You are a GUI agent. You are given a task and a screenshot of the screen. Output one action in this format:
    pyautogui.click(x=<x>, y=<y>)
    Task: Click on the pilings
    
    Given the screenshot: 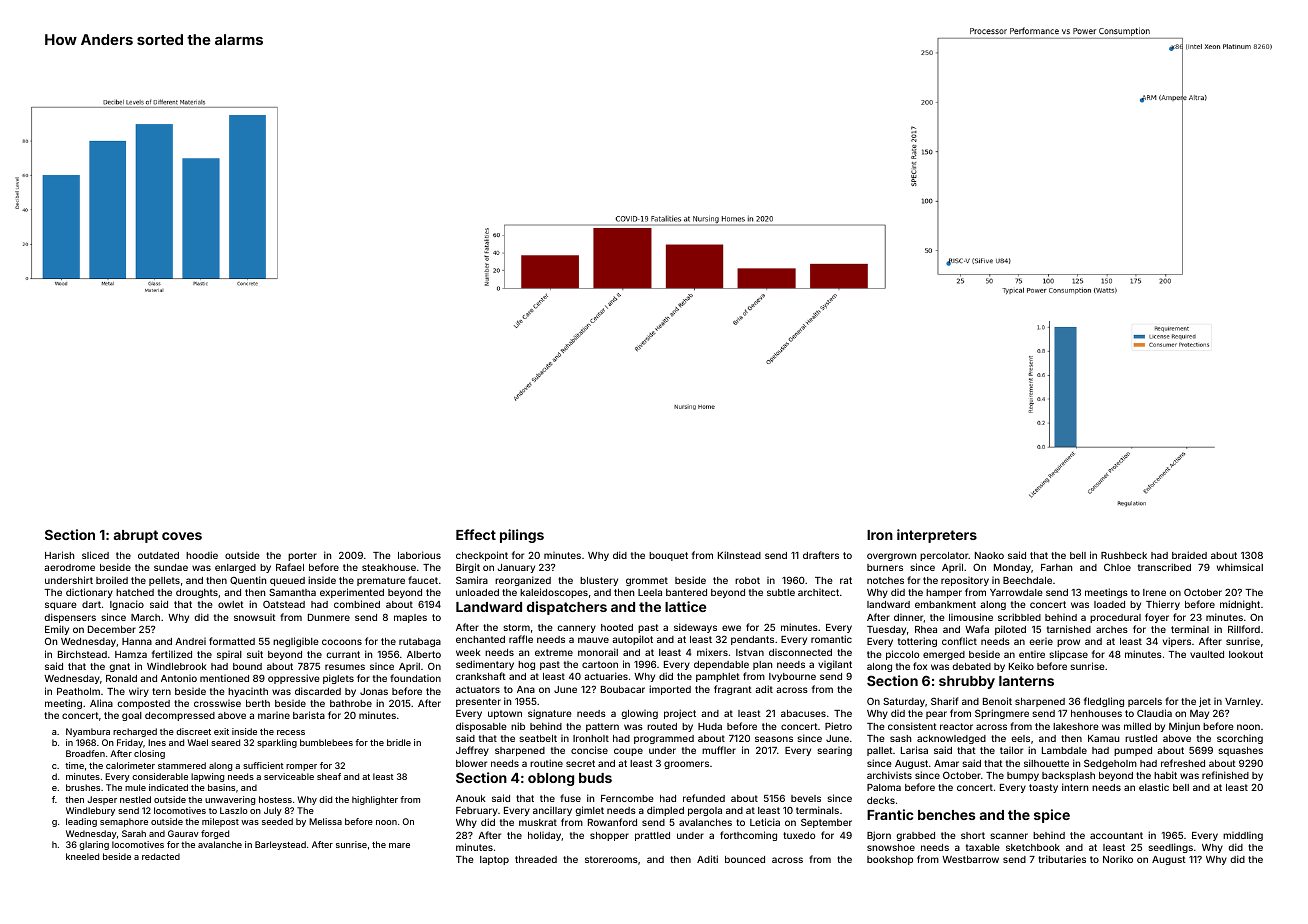 What is the action you would take?
    pyautogui.click(x=522, y=536)
